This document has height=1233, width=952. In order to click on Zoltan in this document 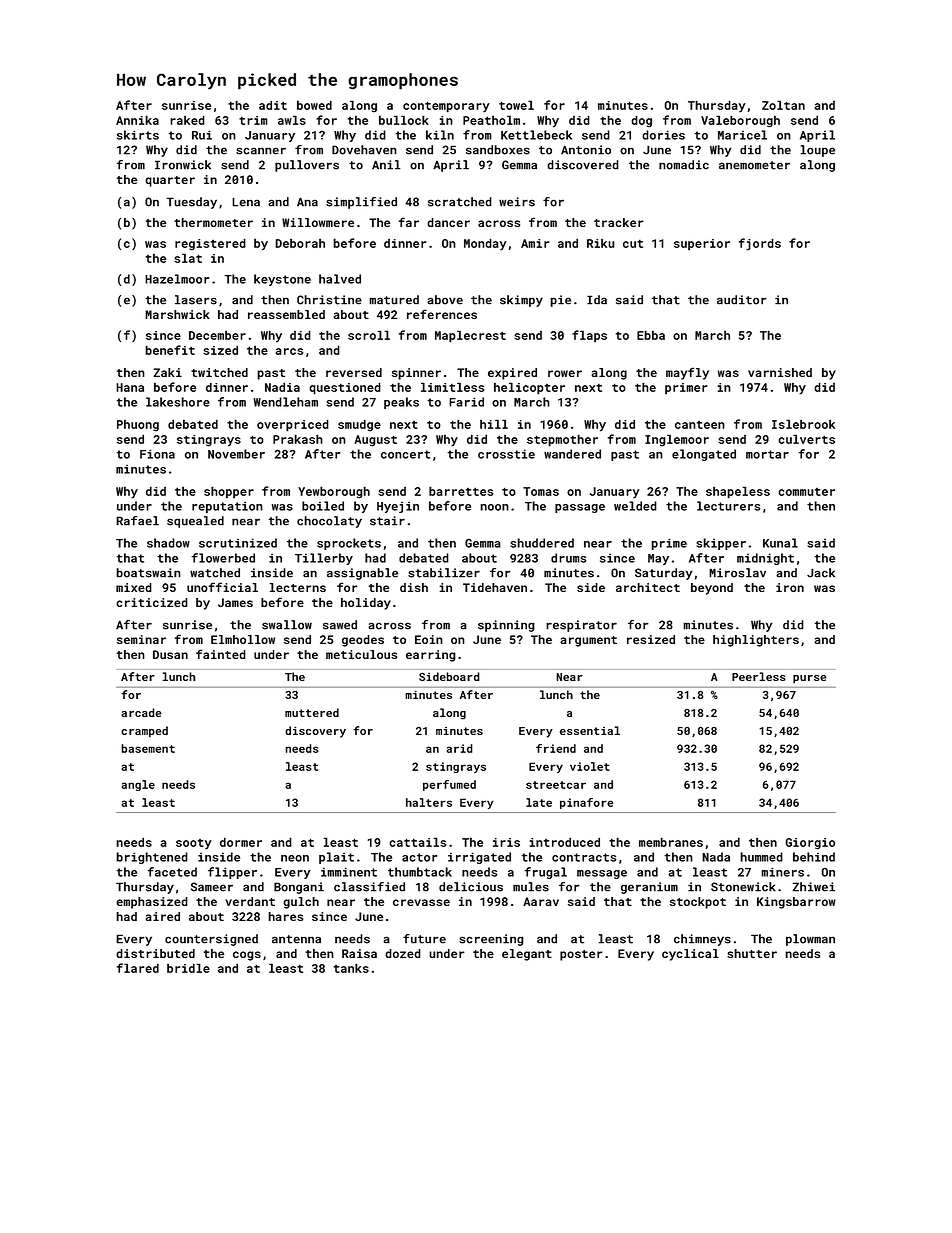, I will do `click(783, 105)`.
